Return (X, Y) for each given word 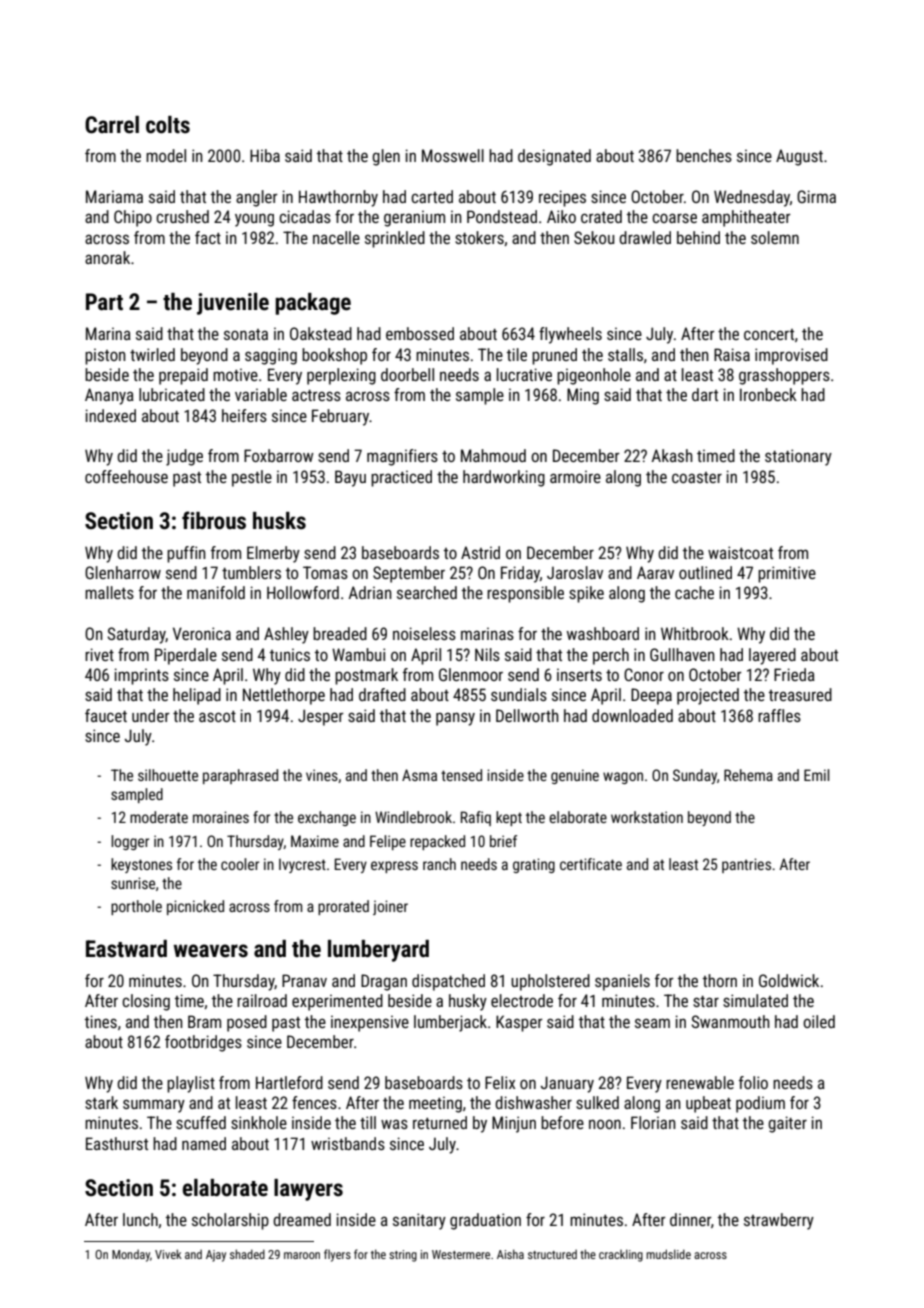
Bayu (350, 478)
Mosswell (453, 155)
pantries (746, 865)
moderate (159, 817)
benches (704, 155)
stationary (798, 457)
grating (534, 865)
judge (184, 457)
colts (168, 125)
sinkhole (259, 1122)
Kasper (519, 1023)
